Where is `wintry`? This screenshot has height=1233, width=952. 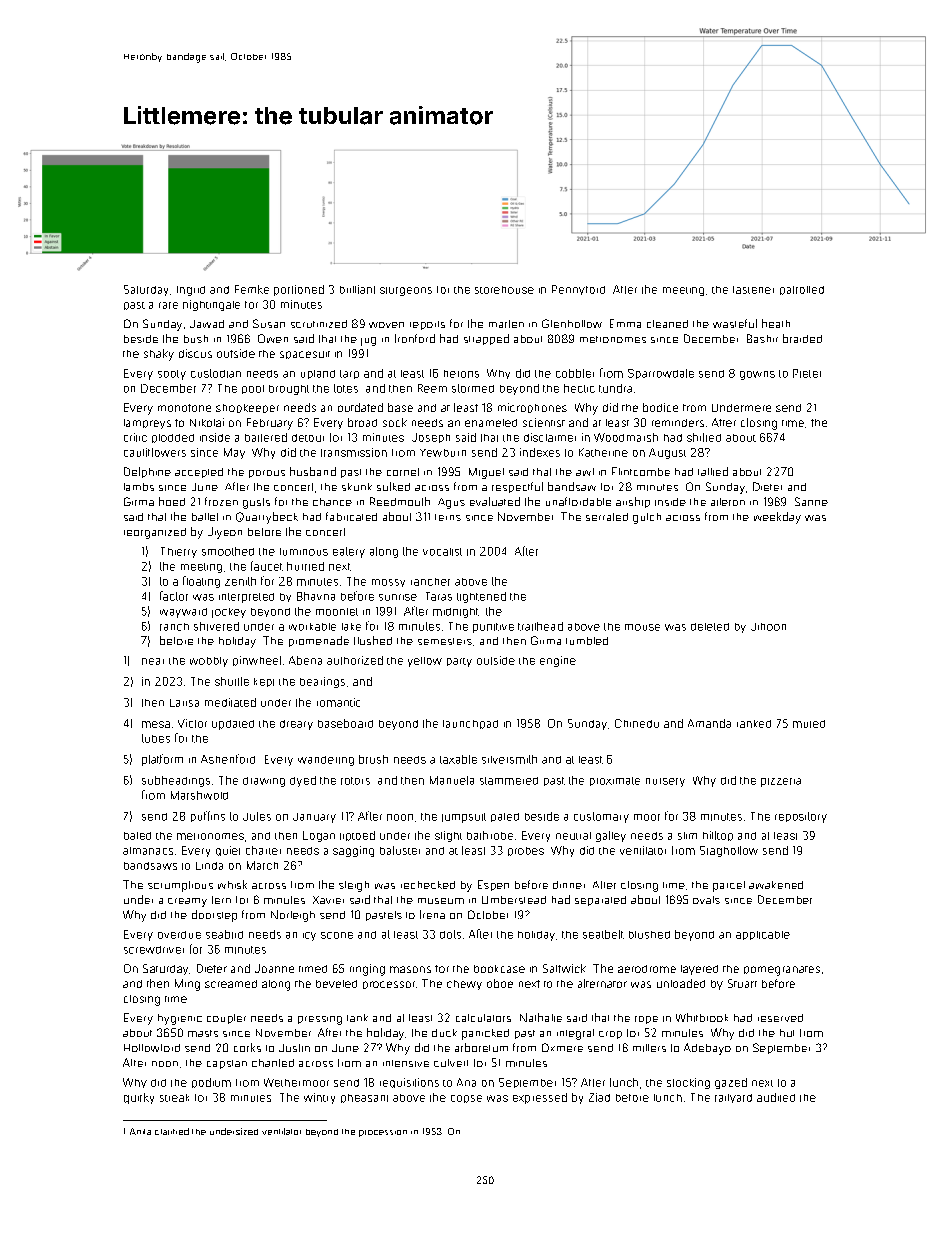
wintry is located at coordinates (319, 1098).
